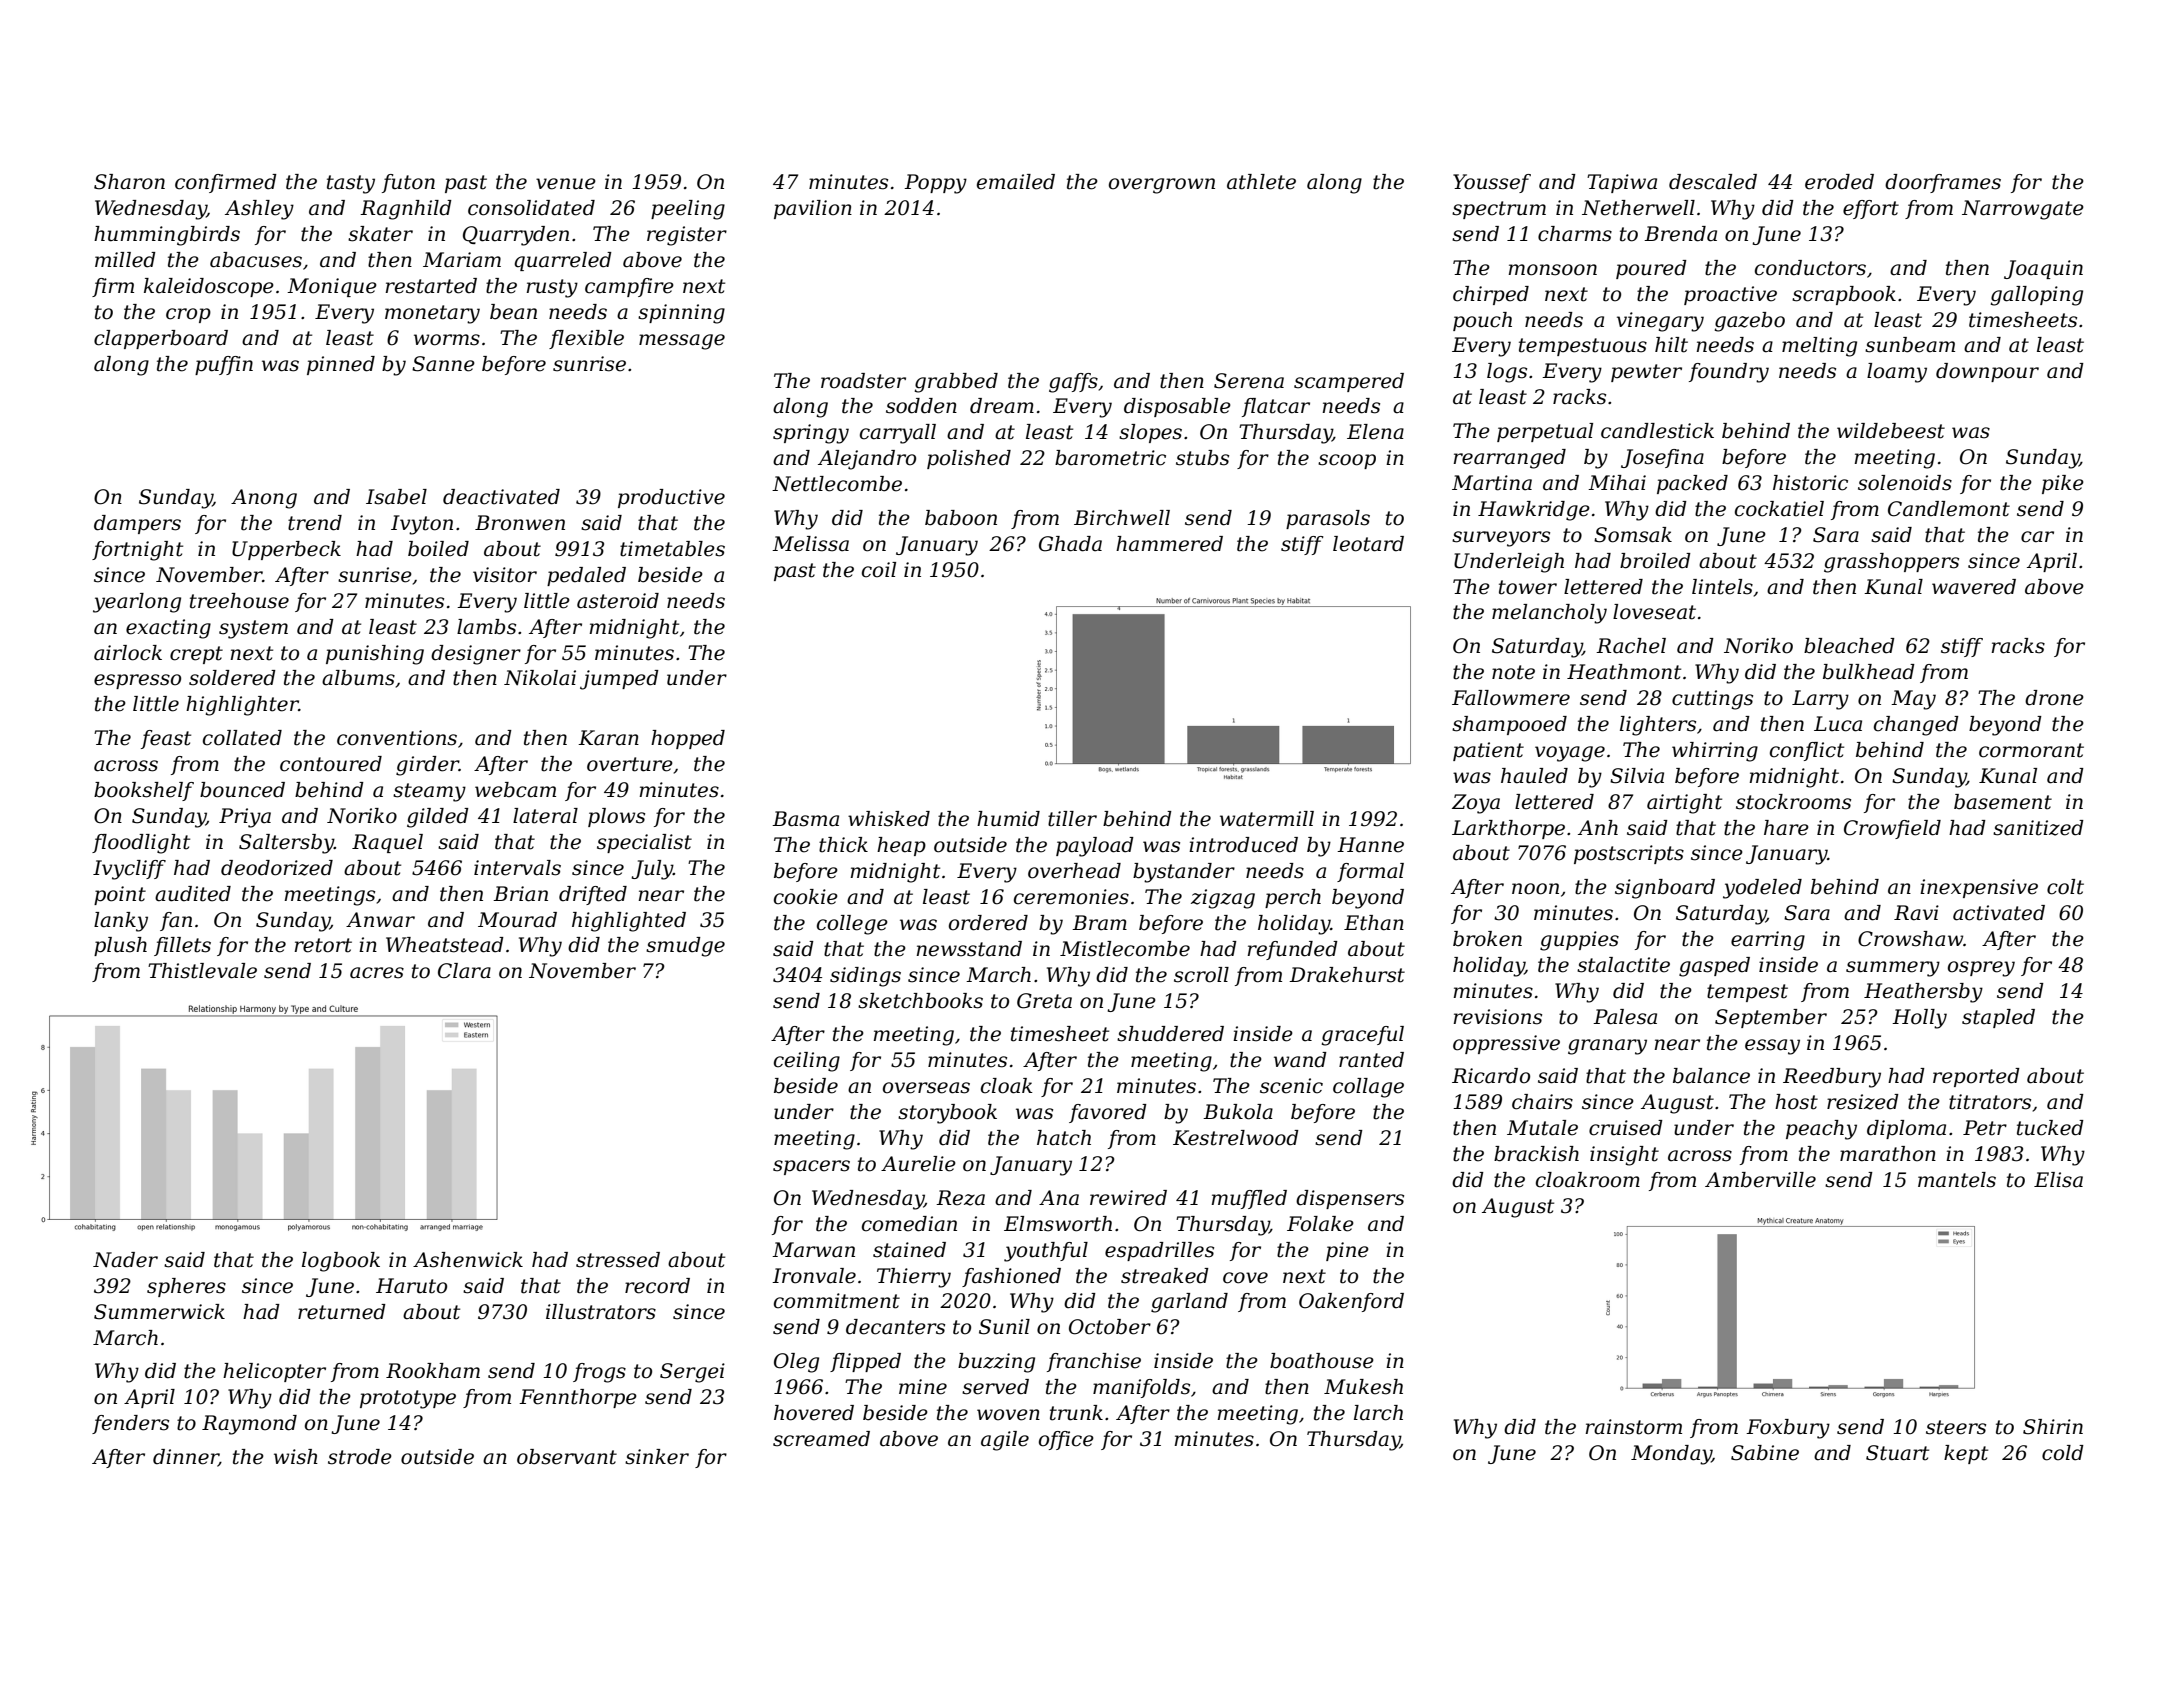 Image resolution: width=2178 pixels, height=1683 pixels. I want to click on rainstorm, so click(1633, 1427).
